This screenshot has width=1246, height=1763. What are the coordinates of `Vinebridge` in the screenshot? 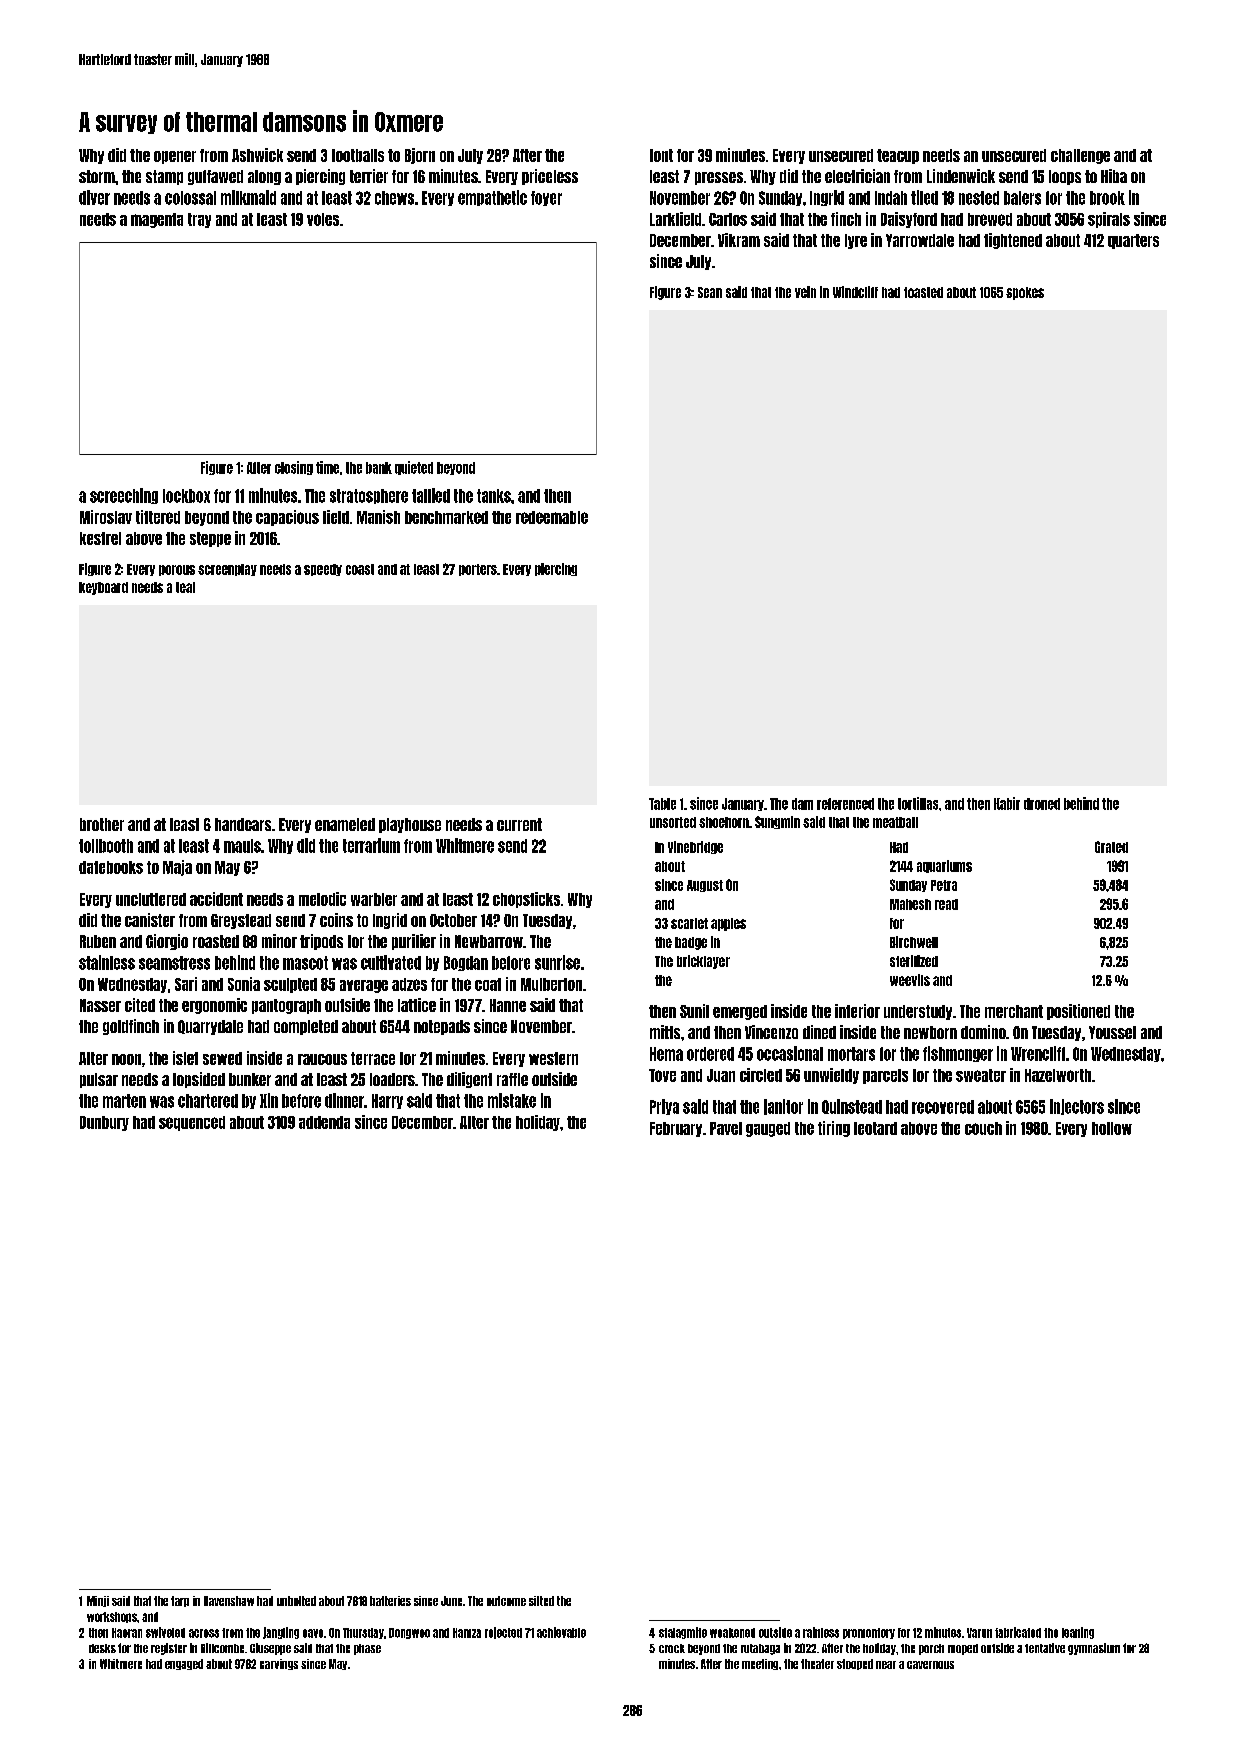 It's located at (695, 847).
